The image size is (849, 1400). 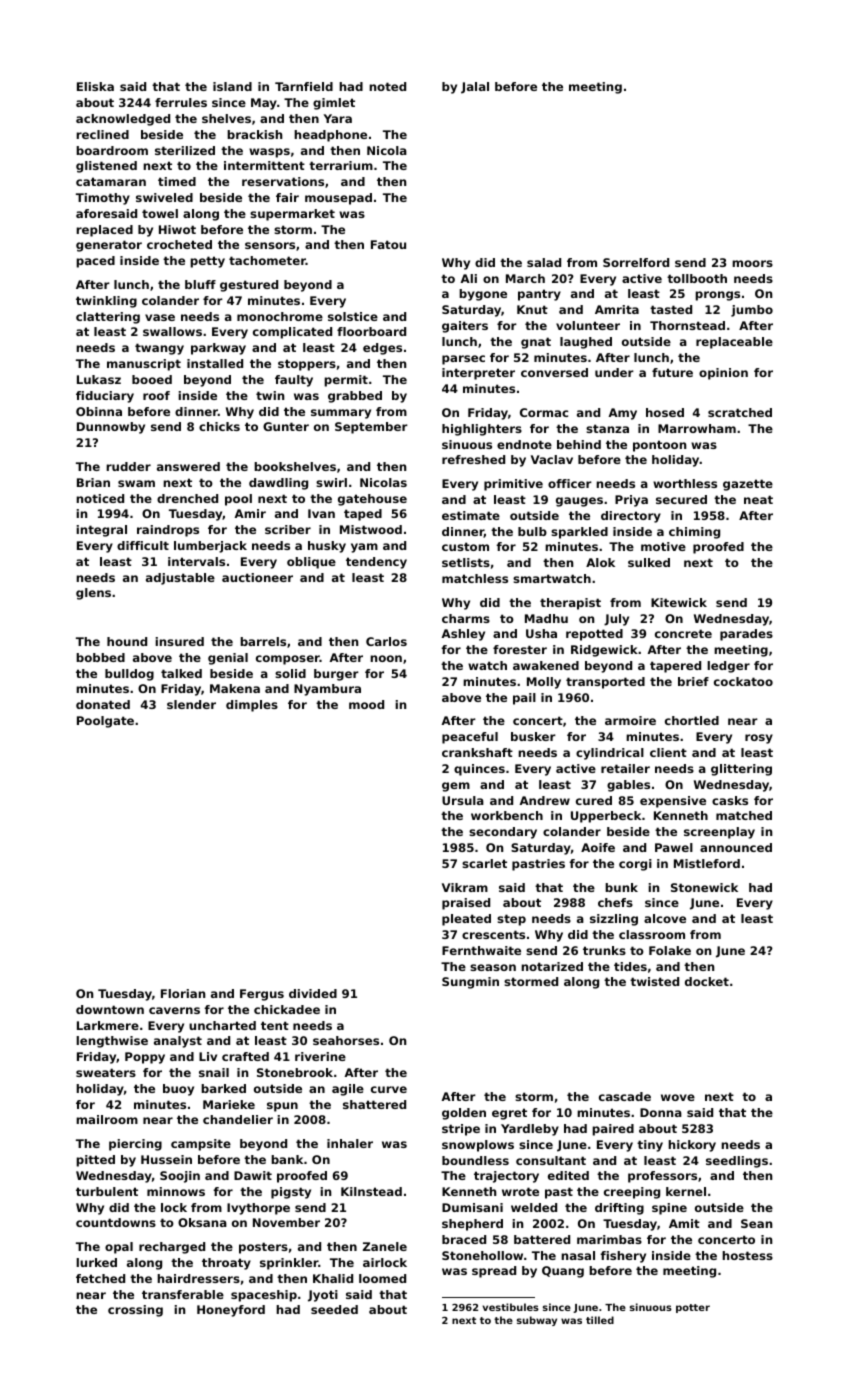 I want to click on noticed, so click(x=100, y=498).
